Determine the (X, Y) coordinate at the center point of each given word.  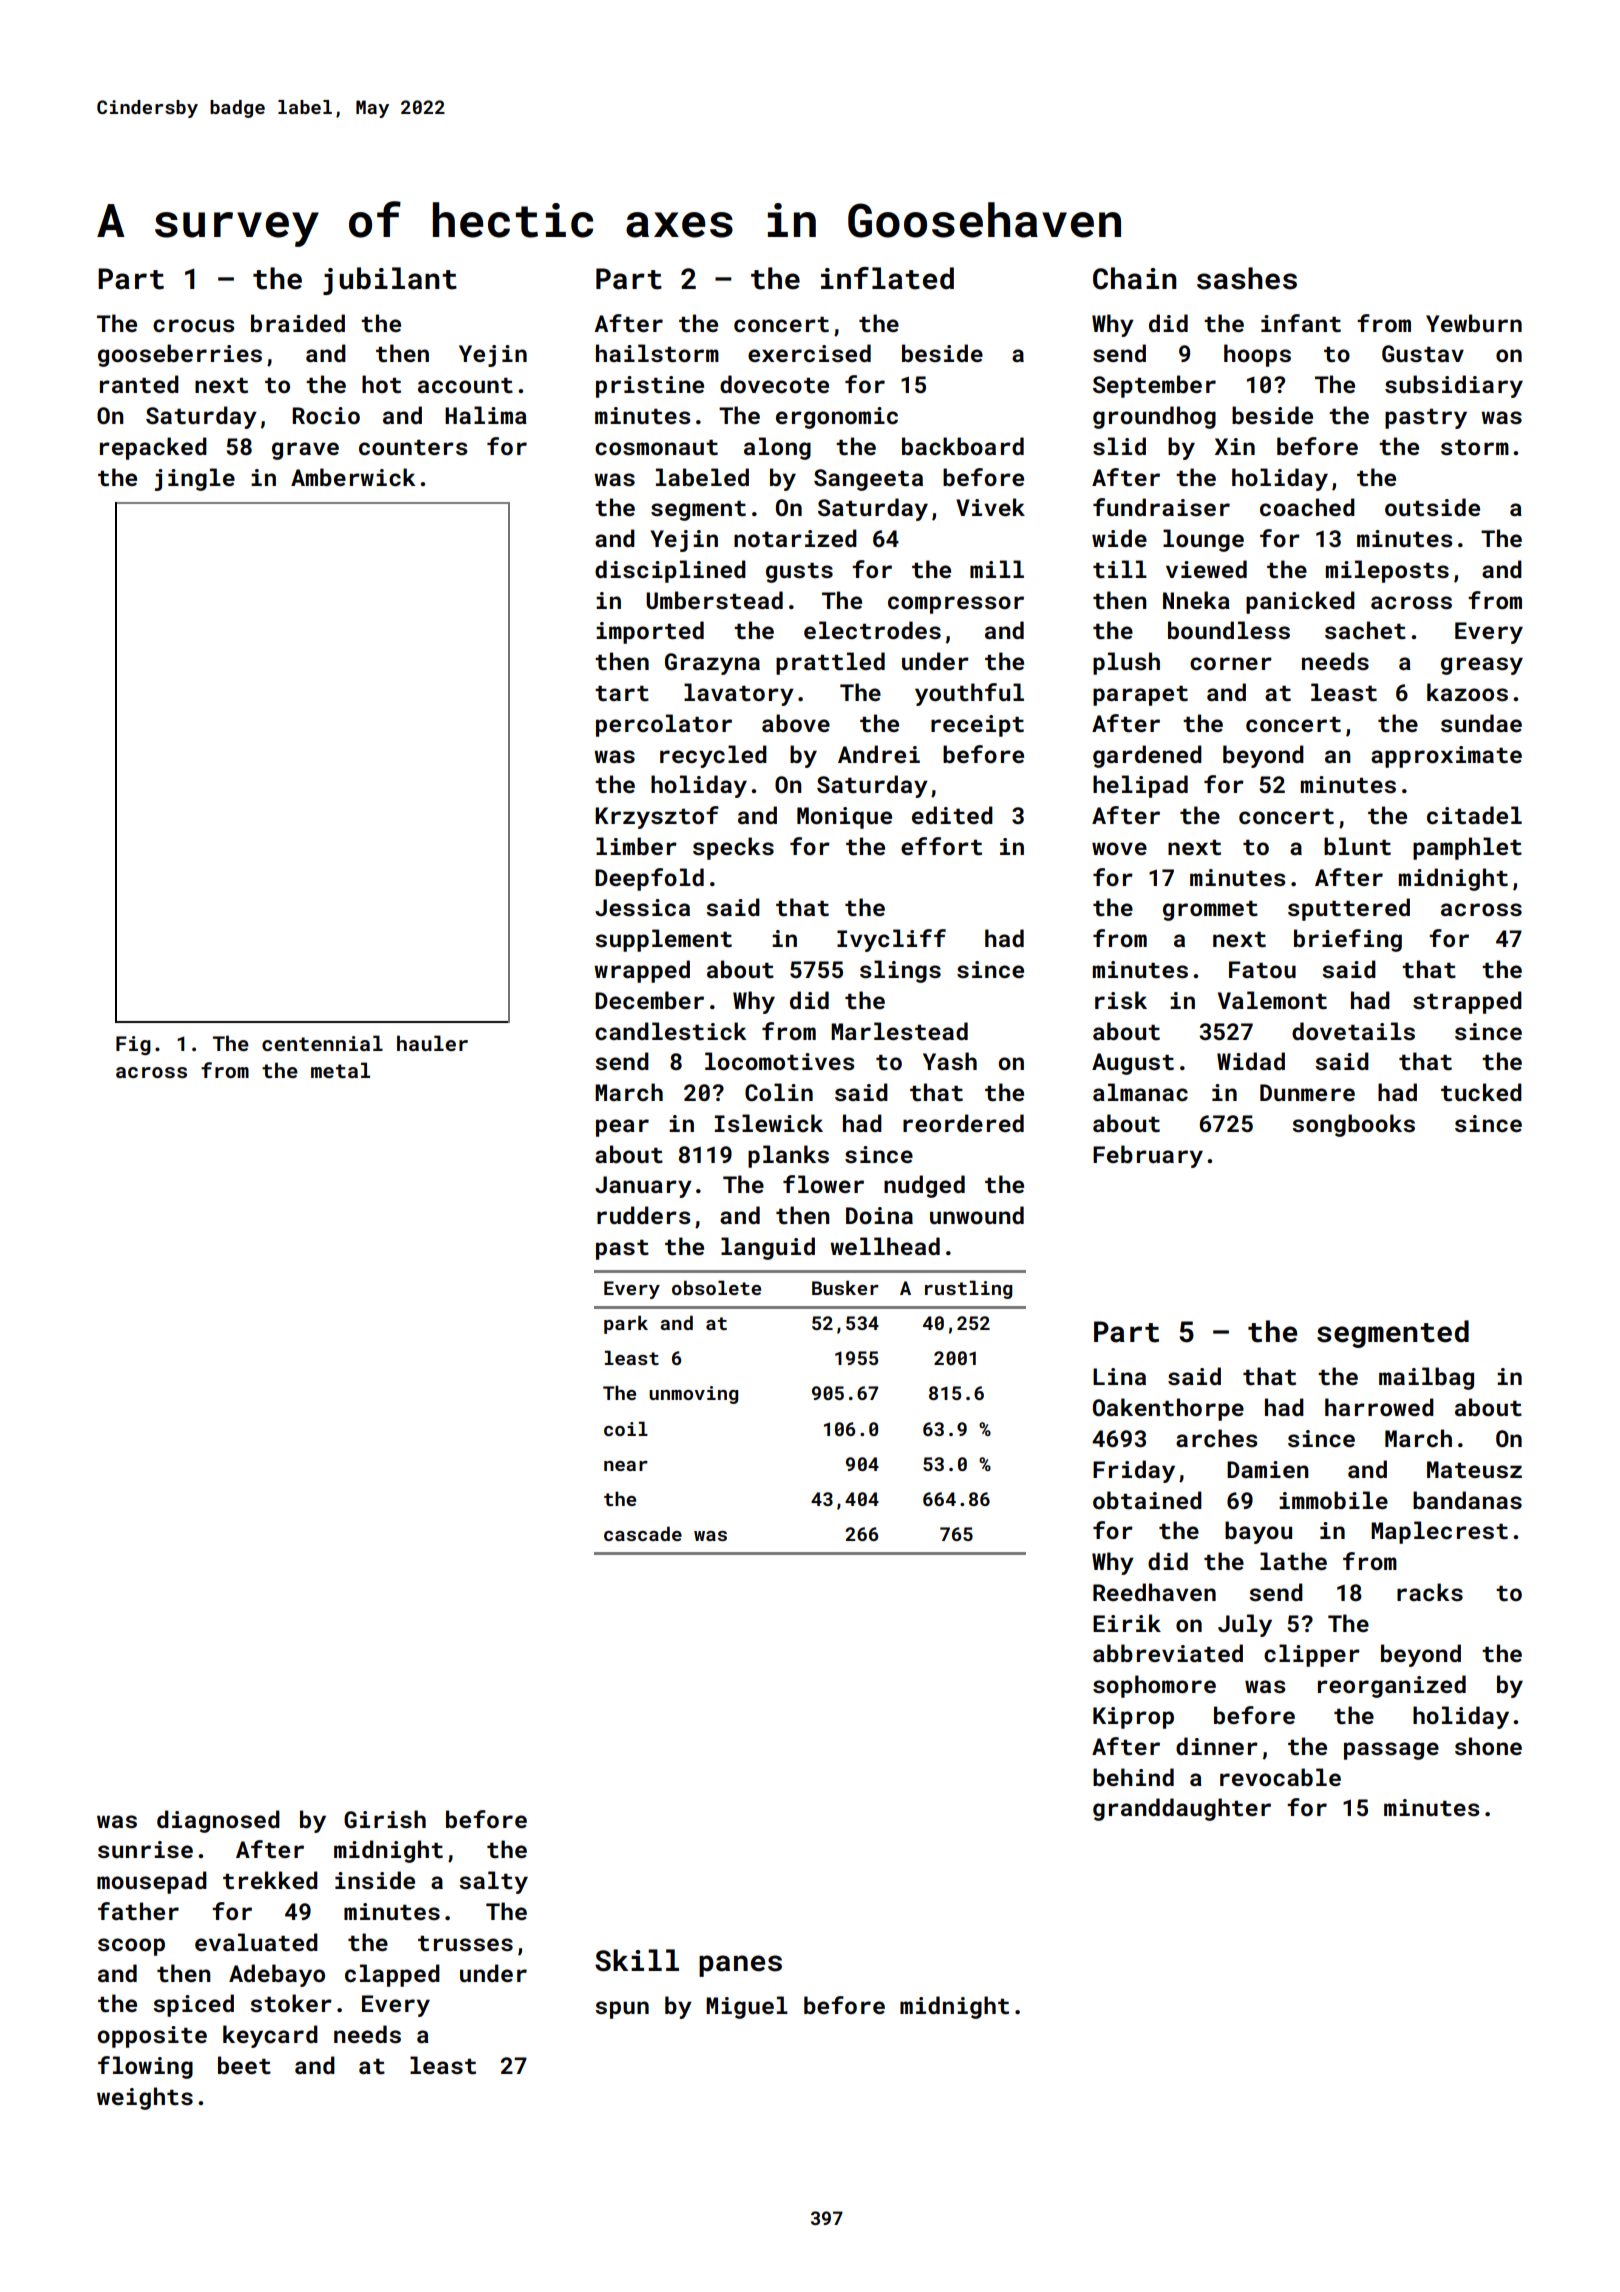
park (626, 1324)
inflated (887, 278)
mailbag (1426, 1378)
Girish (385, 1819)
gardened (1147, 756)
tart (622, 693)
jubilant (390, 281)
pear (622, 1128)
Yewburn (1474, 323)
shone (1488, 1746)
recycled (713, 756)
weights (145, 2098)
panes (740, 1966)
